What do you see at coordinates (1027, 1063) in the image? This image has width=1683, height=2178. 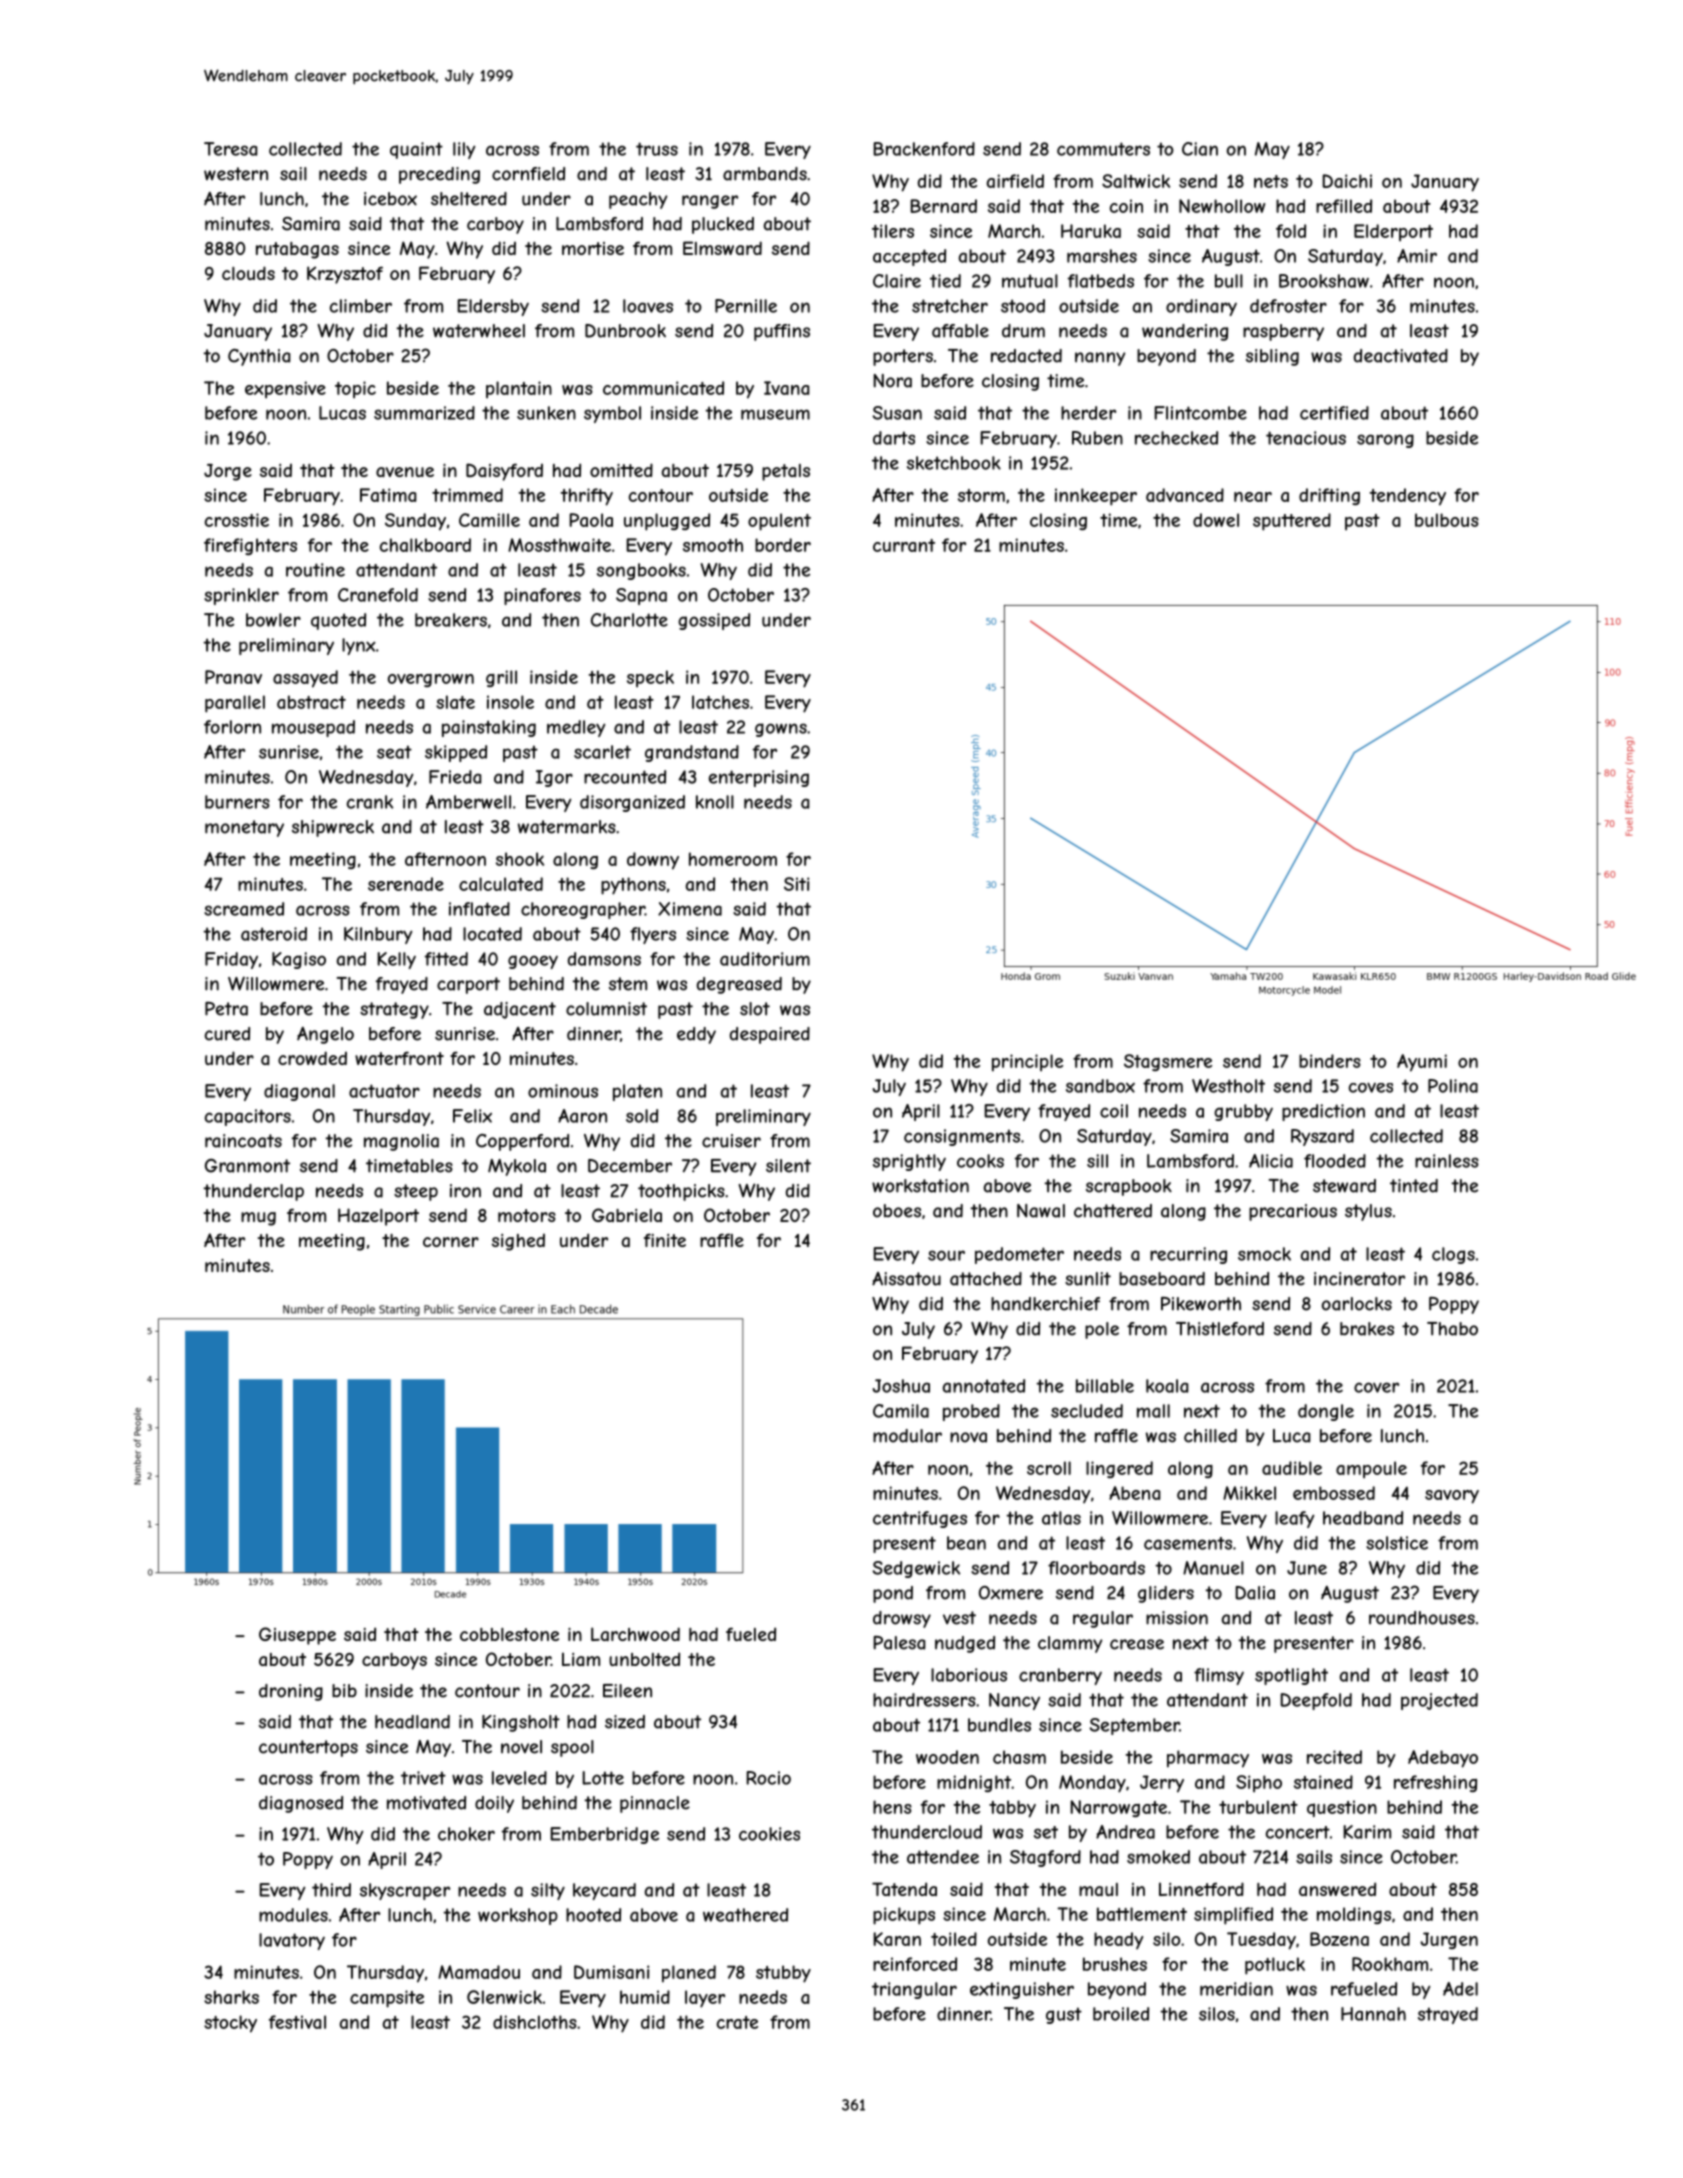 I see `principle` at bounding box center [1027, 1063].
